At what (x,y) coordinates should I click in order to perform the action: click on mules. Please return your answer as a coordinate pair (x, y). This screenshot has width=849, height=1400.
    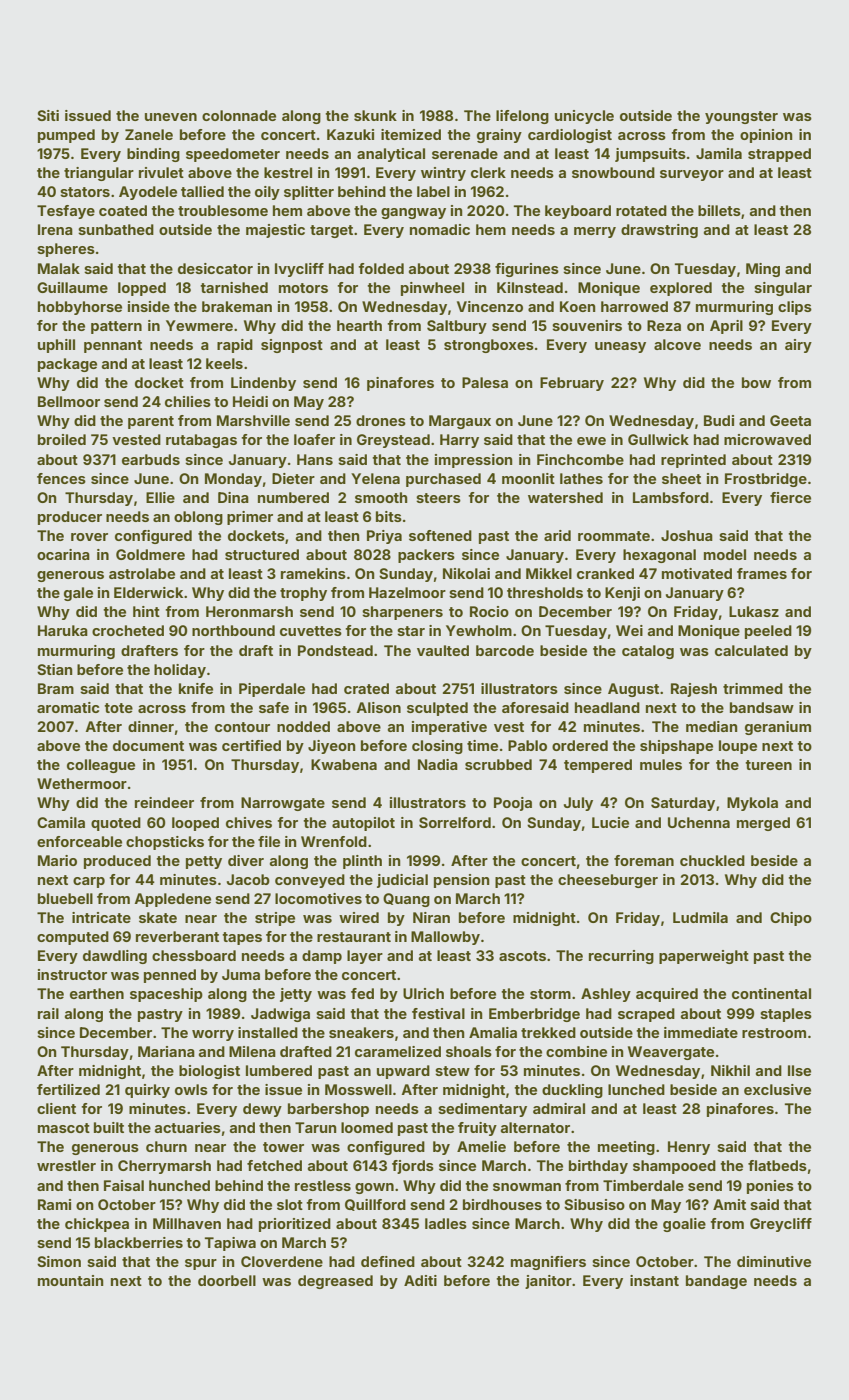
    Looking at the image, I should click on (661, 764).
